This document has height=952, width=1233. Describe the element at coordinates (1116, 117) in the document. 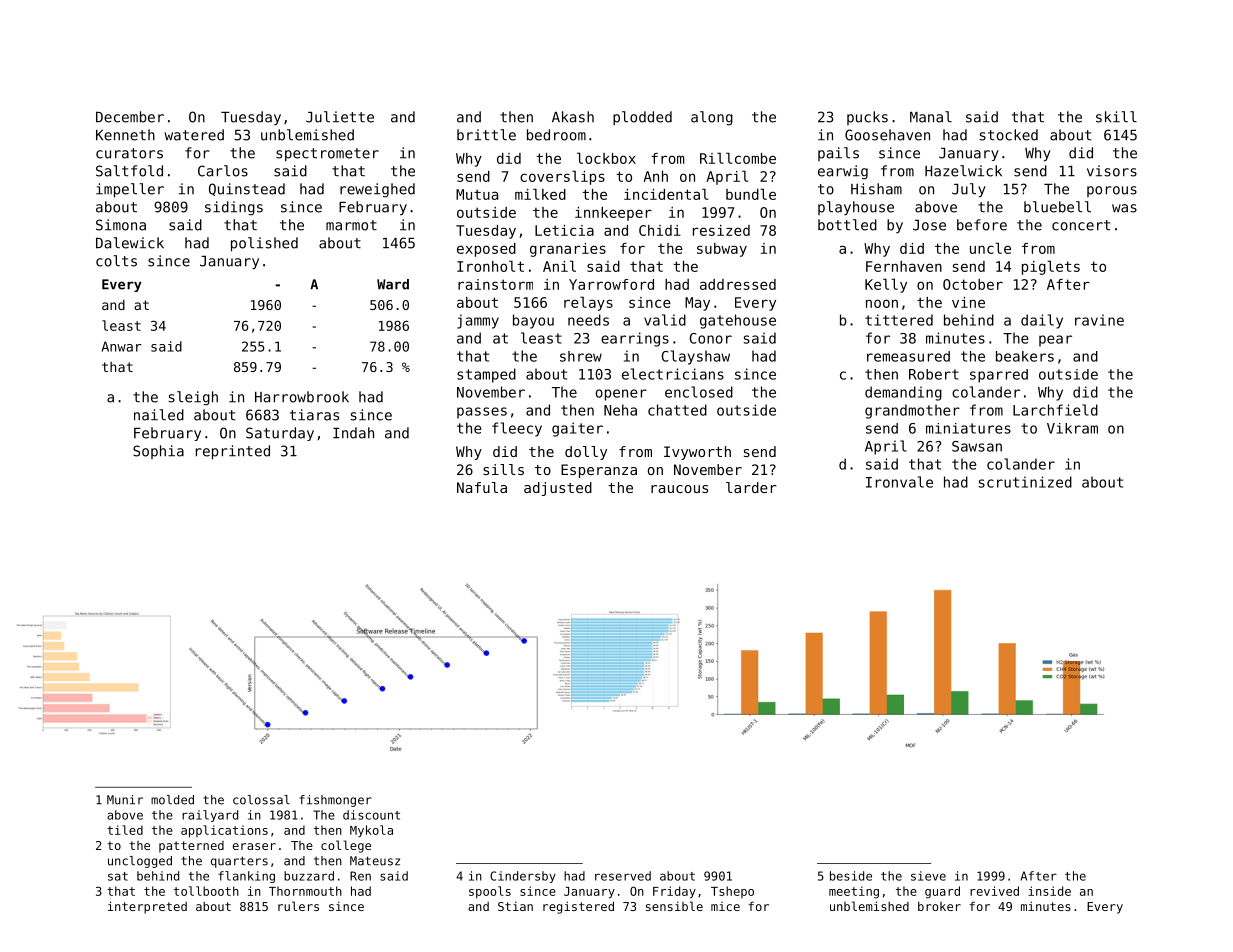

I see `skill` at that location.
